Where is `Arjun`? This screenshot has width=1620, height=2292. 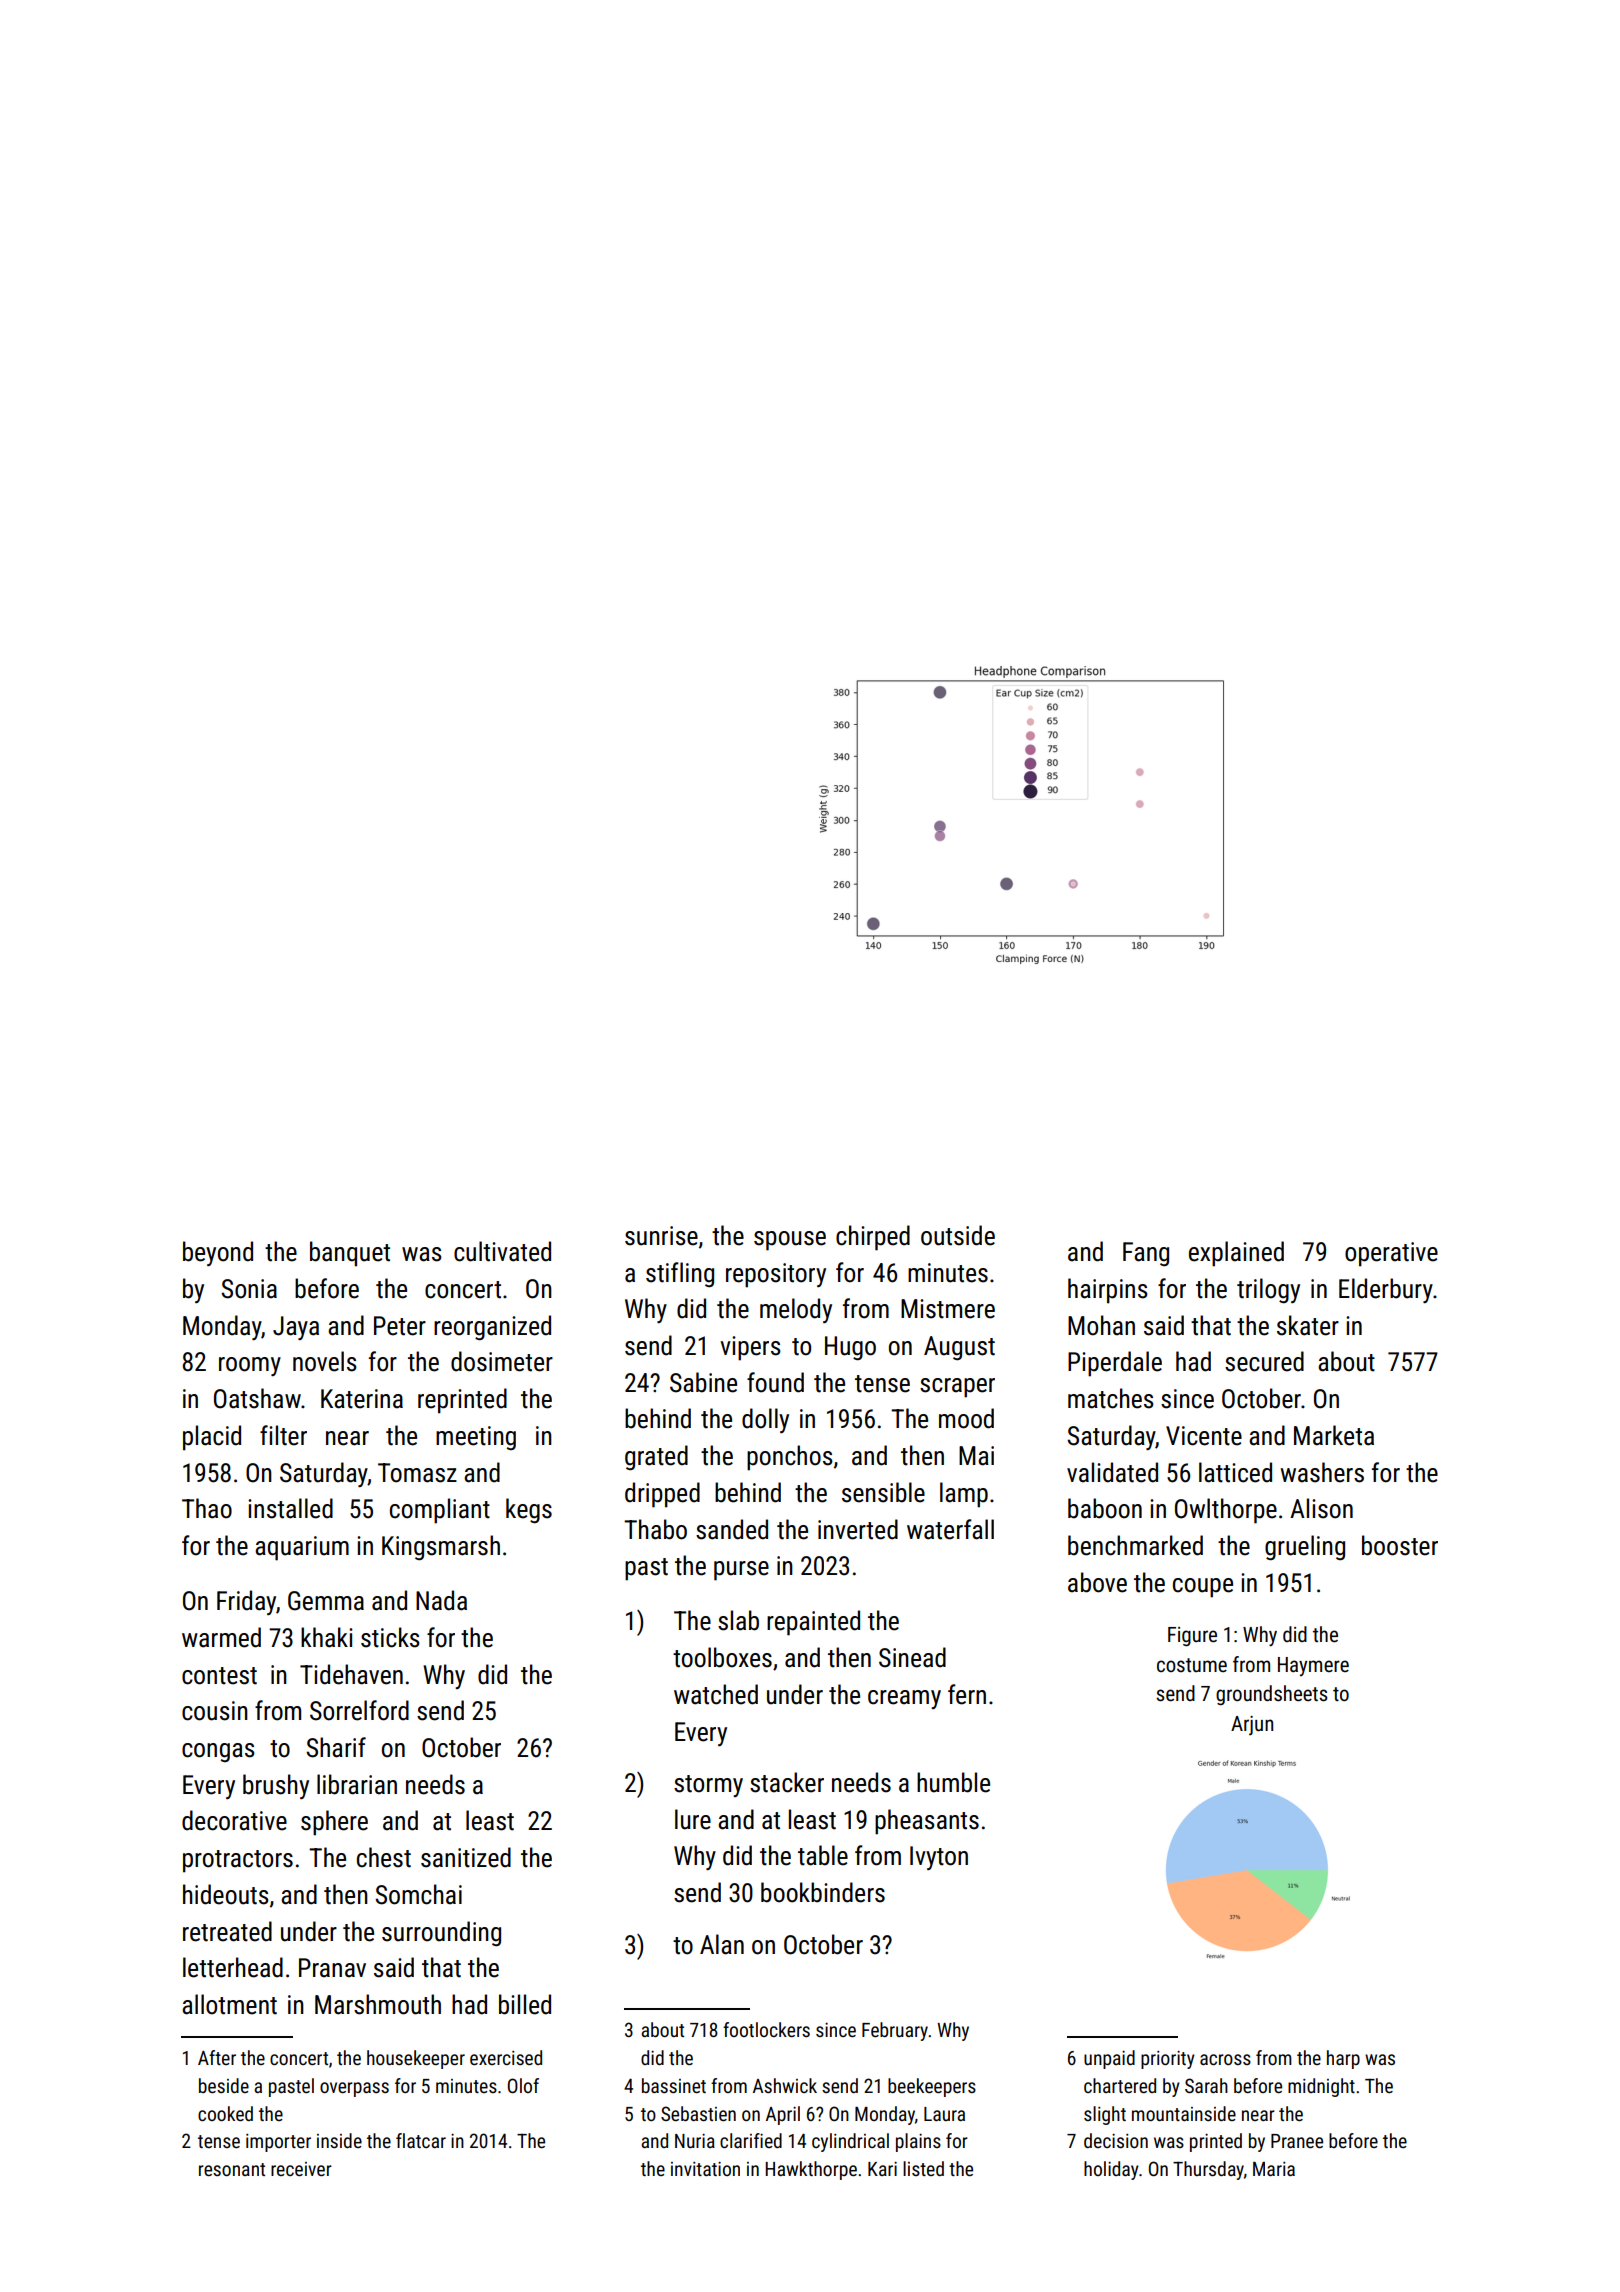 Arjun is located at coordinates (1252, 1725).
